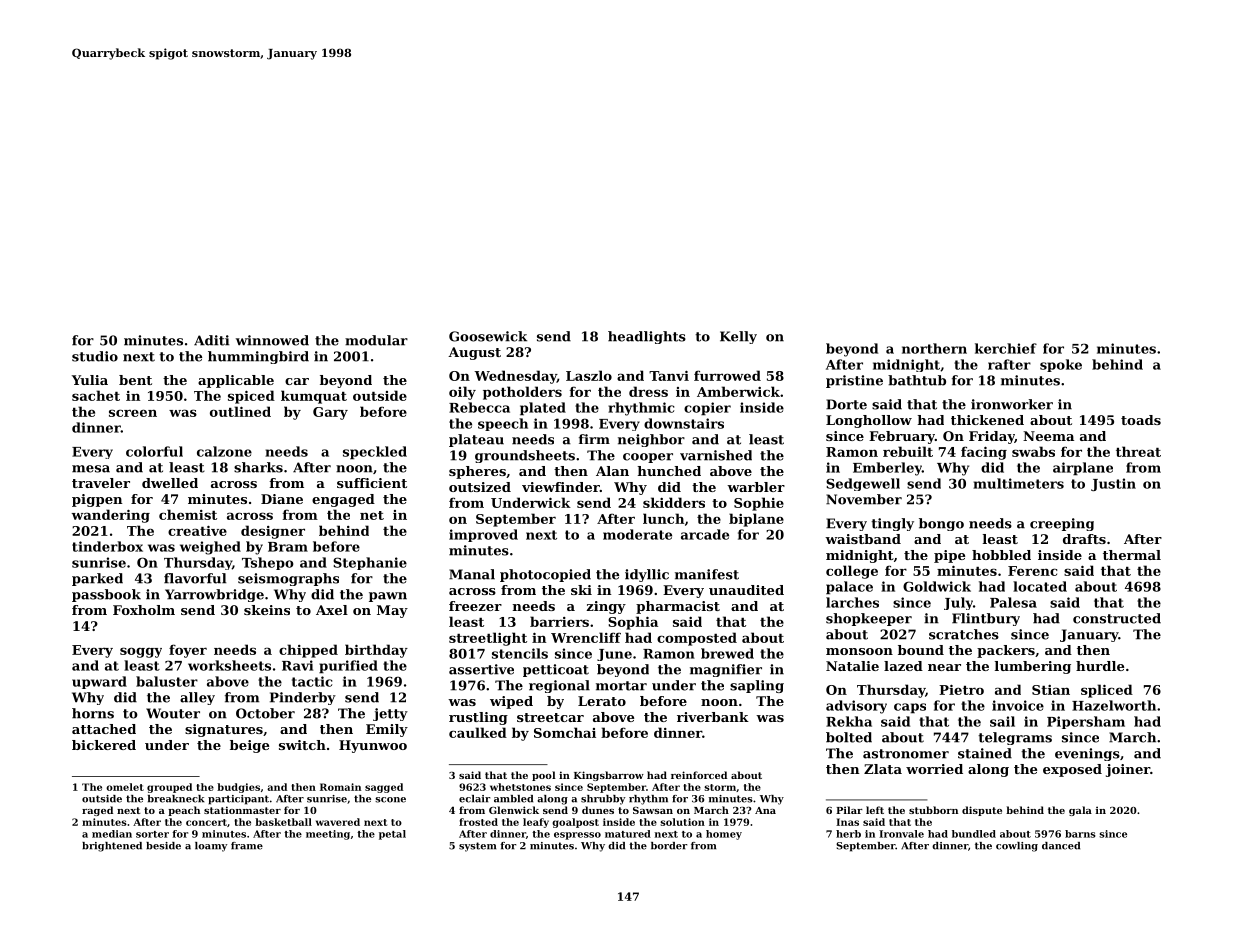  Describe the element at coordinates (376, 340) in the image. I see `modular` at that location.
